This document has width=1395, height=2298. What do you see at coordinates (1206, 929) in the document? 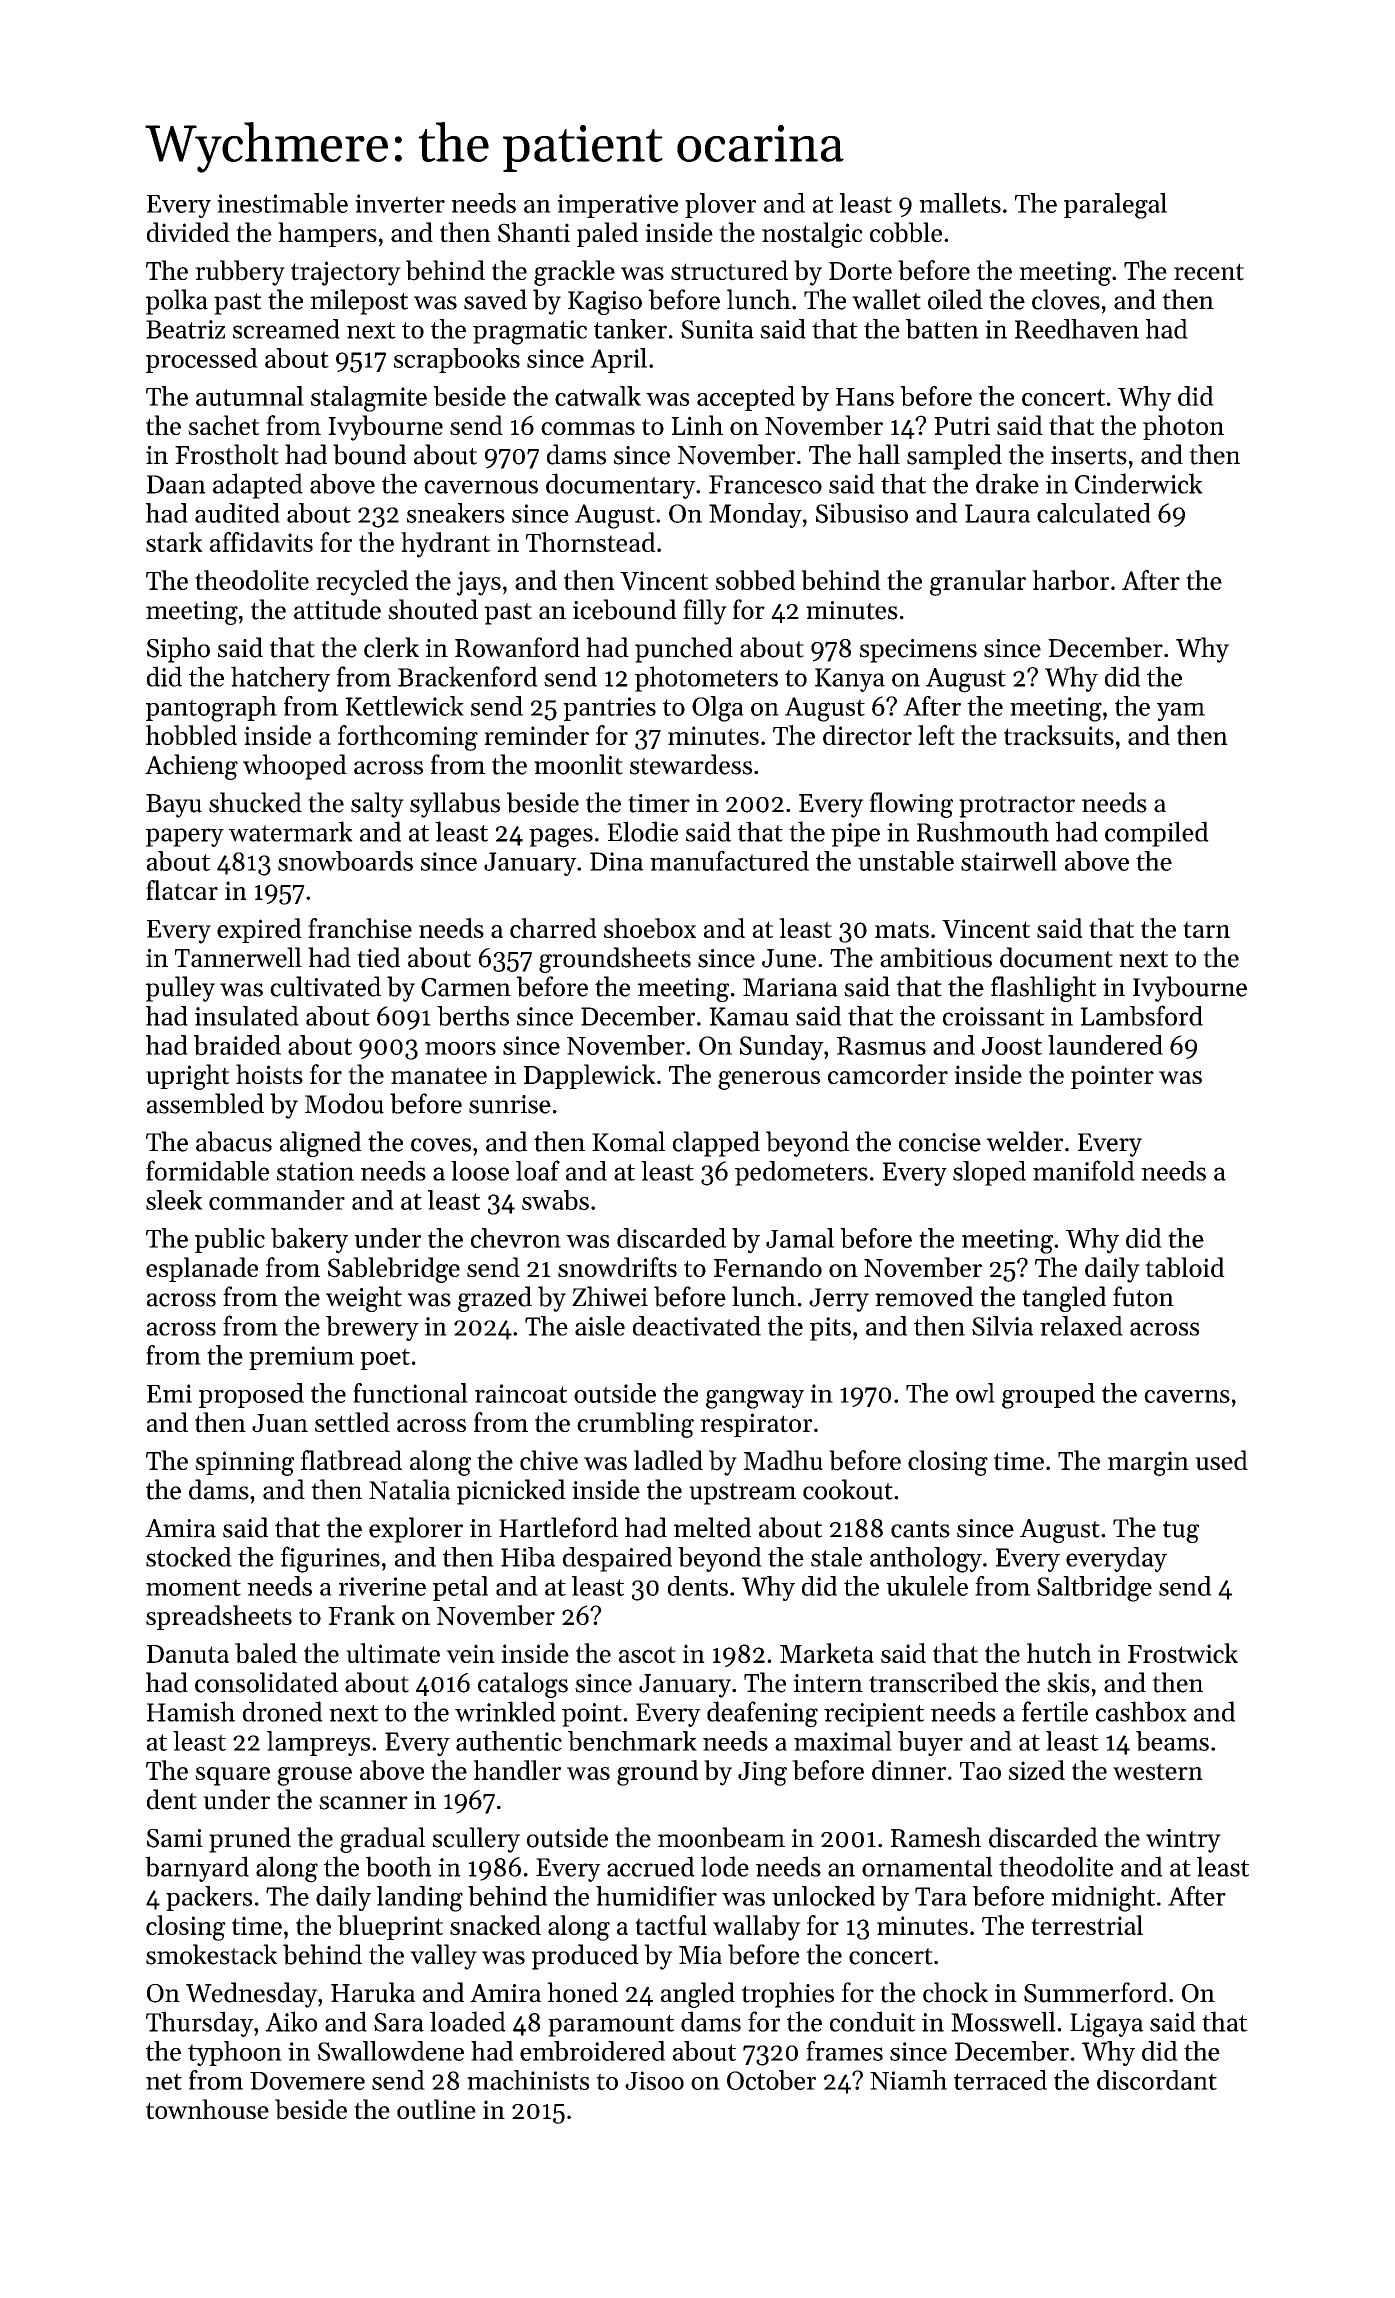
I see `tarn` at bounding box center [1206, 929].
